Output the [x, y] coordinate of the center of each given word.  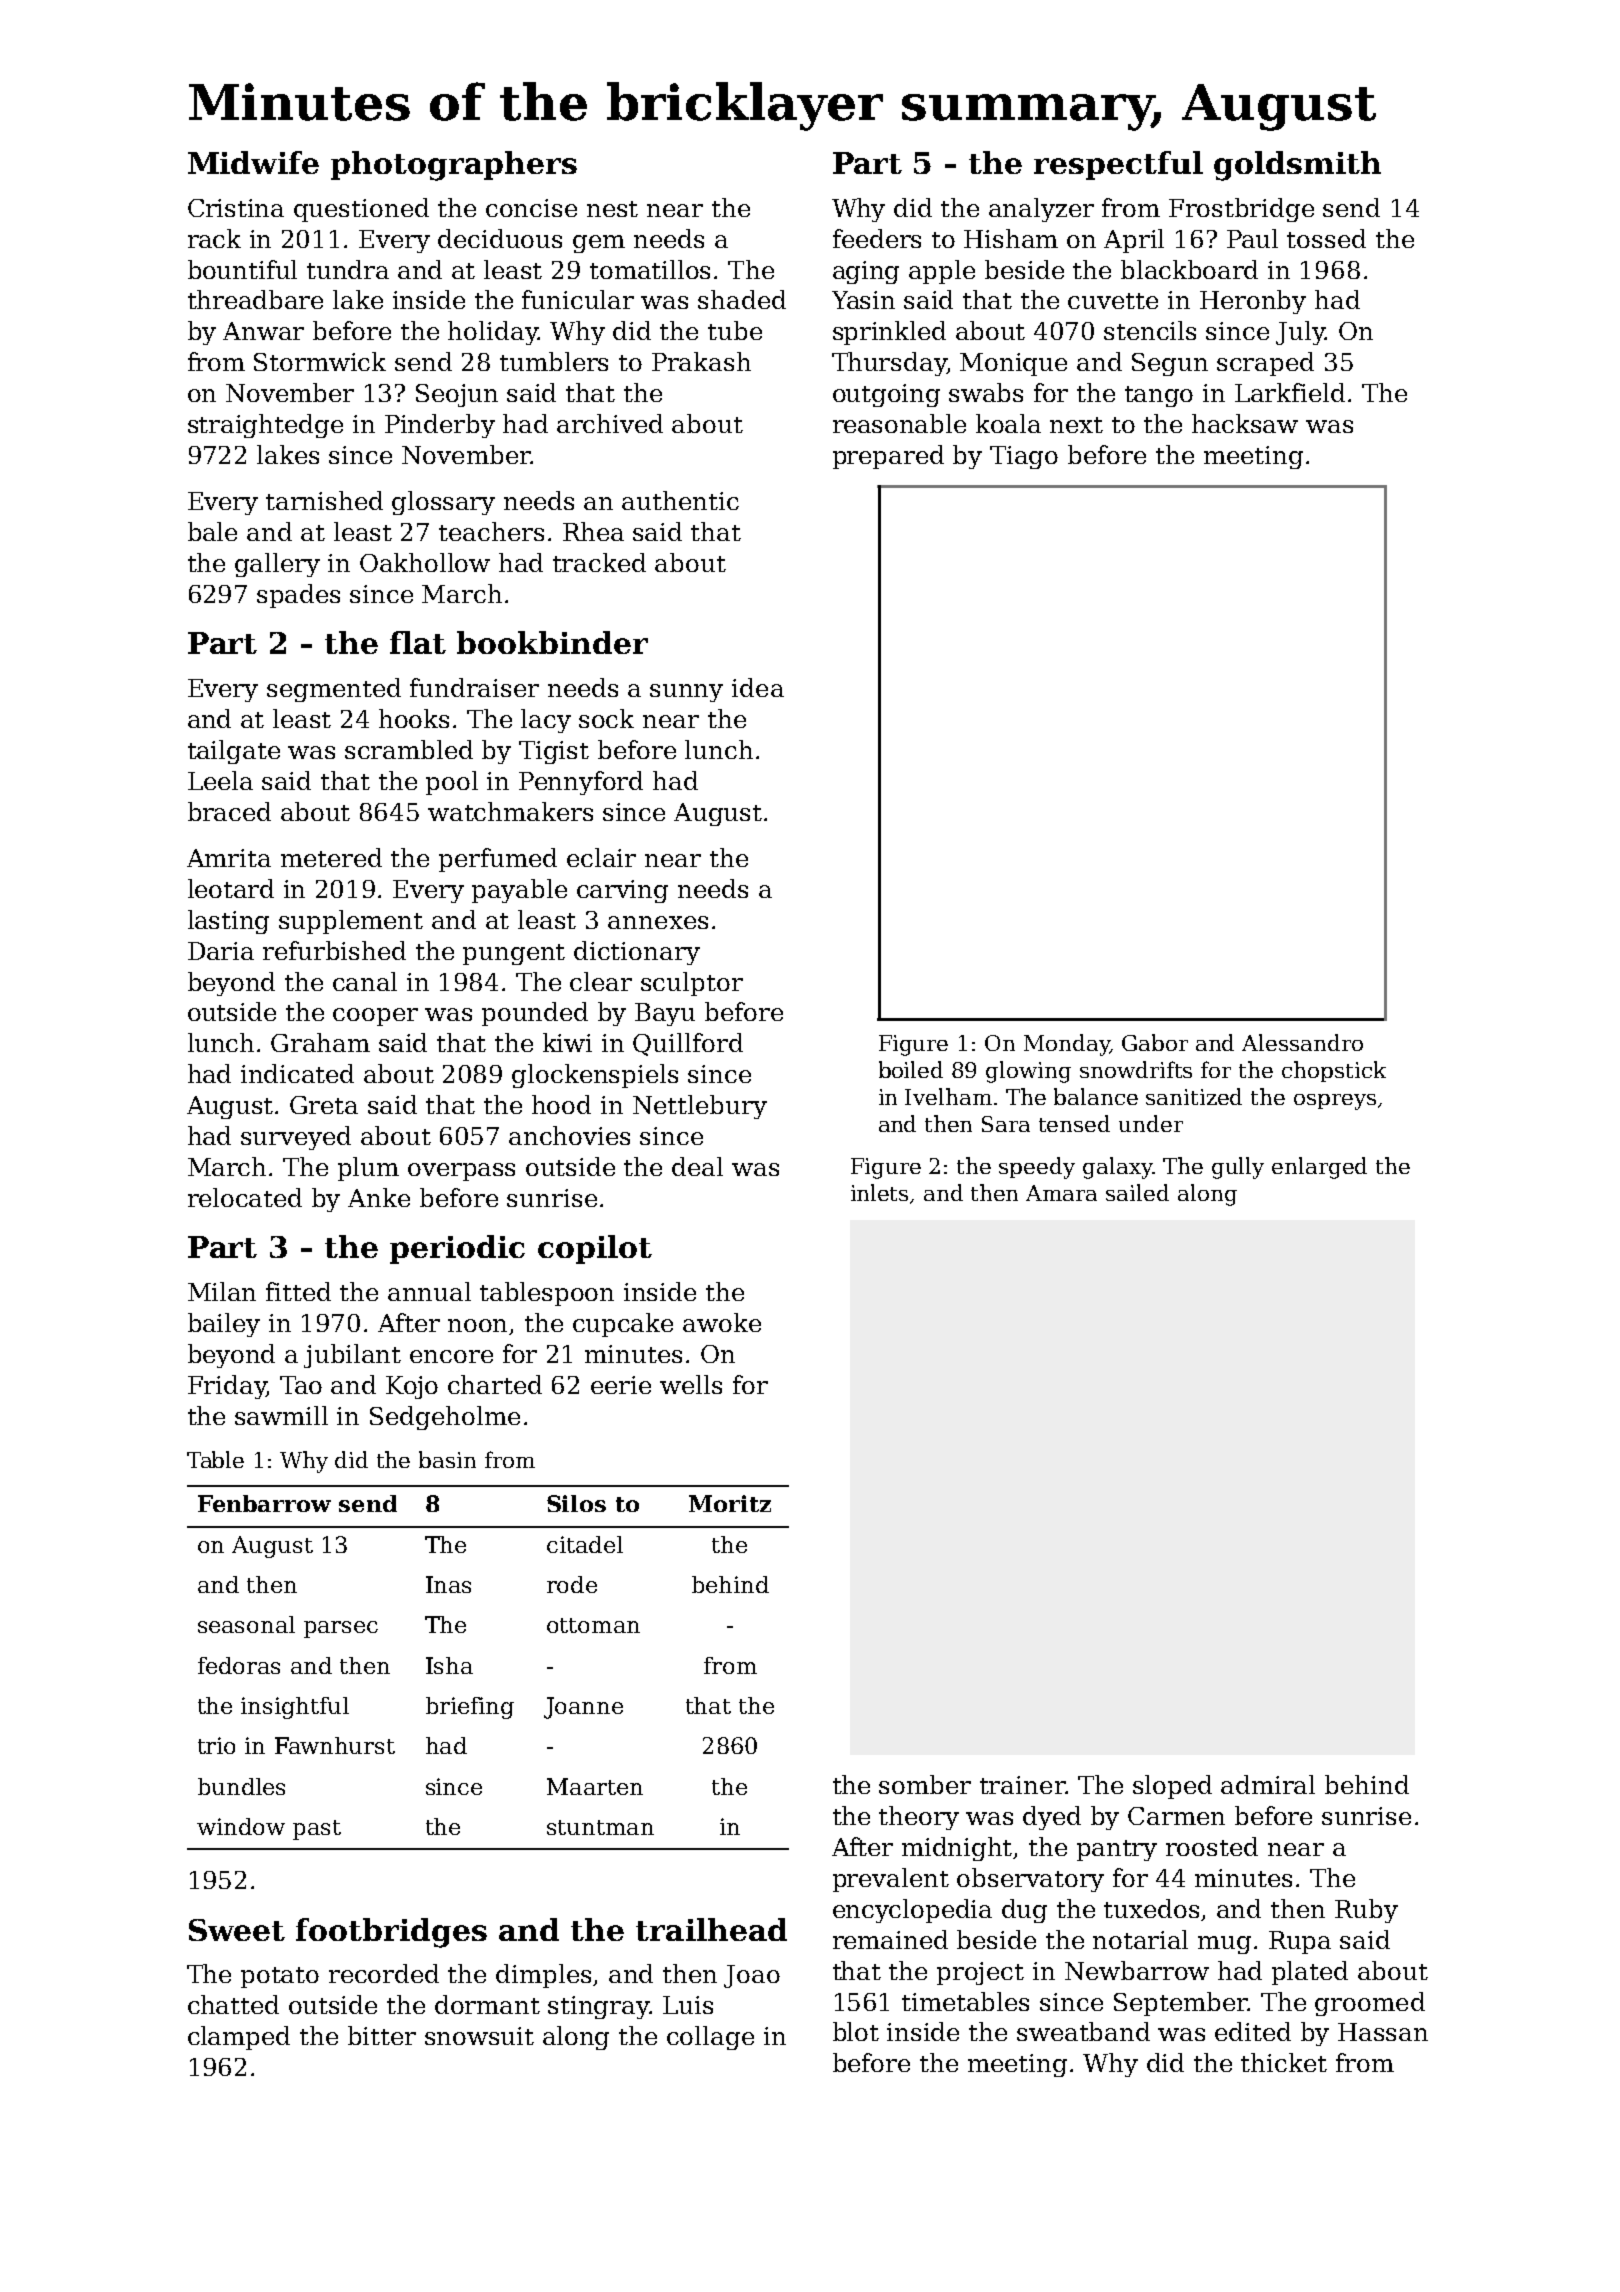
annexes [658, 922]
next [1076, 425]
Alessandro [1302, 1042]
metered [331, 857]
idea [758, 687]
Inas [448, 1584]
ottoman [593, 1625]
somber [925, 1784]
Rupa [1300, 1942]
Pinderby [440, 426]
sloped [1172, 1787]
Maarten [595, 1786]
